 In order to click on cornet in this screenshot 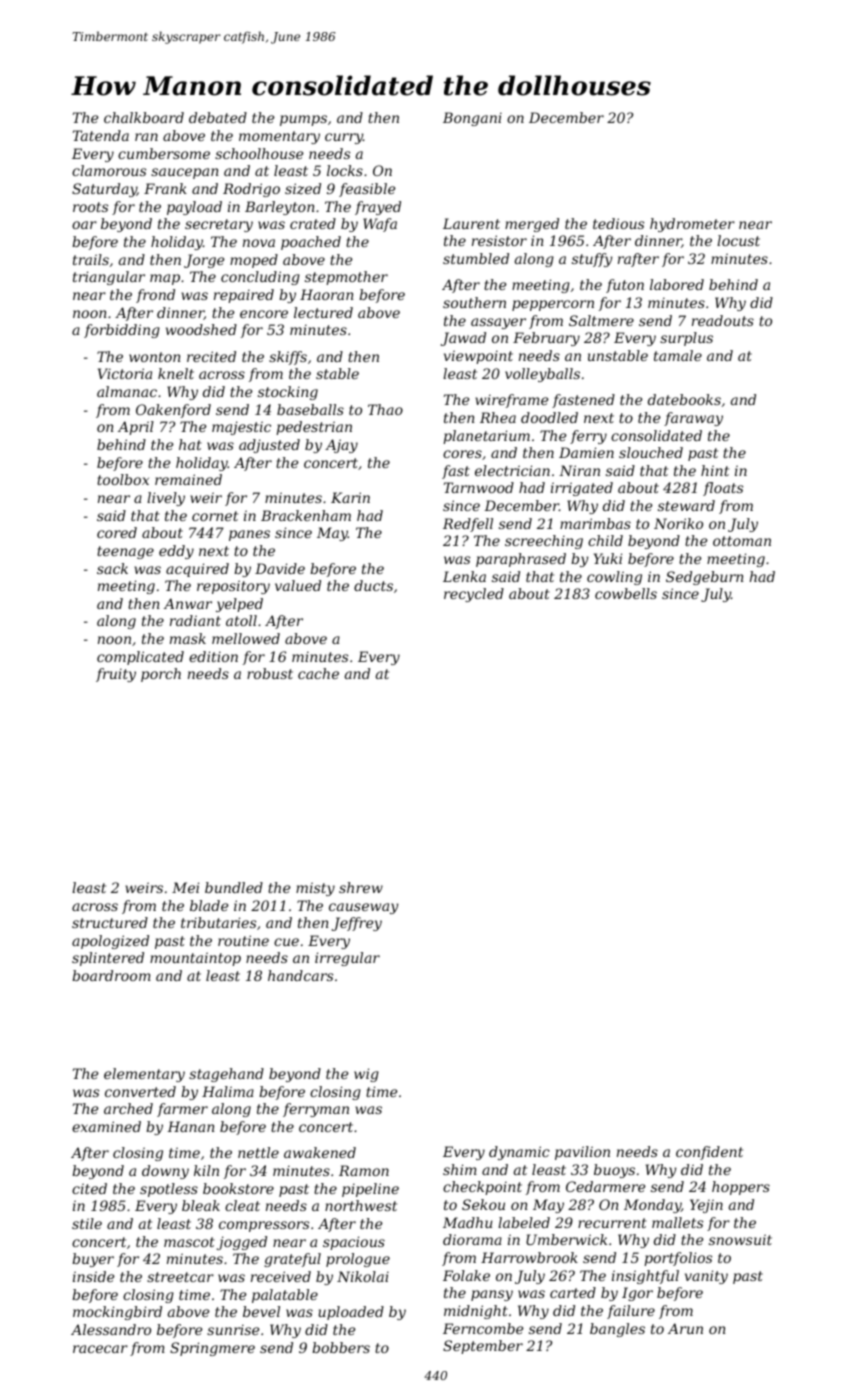, I will do `click(215, 516)`.
